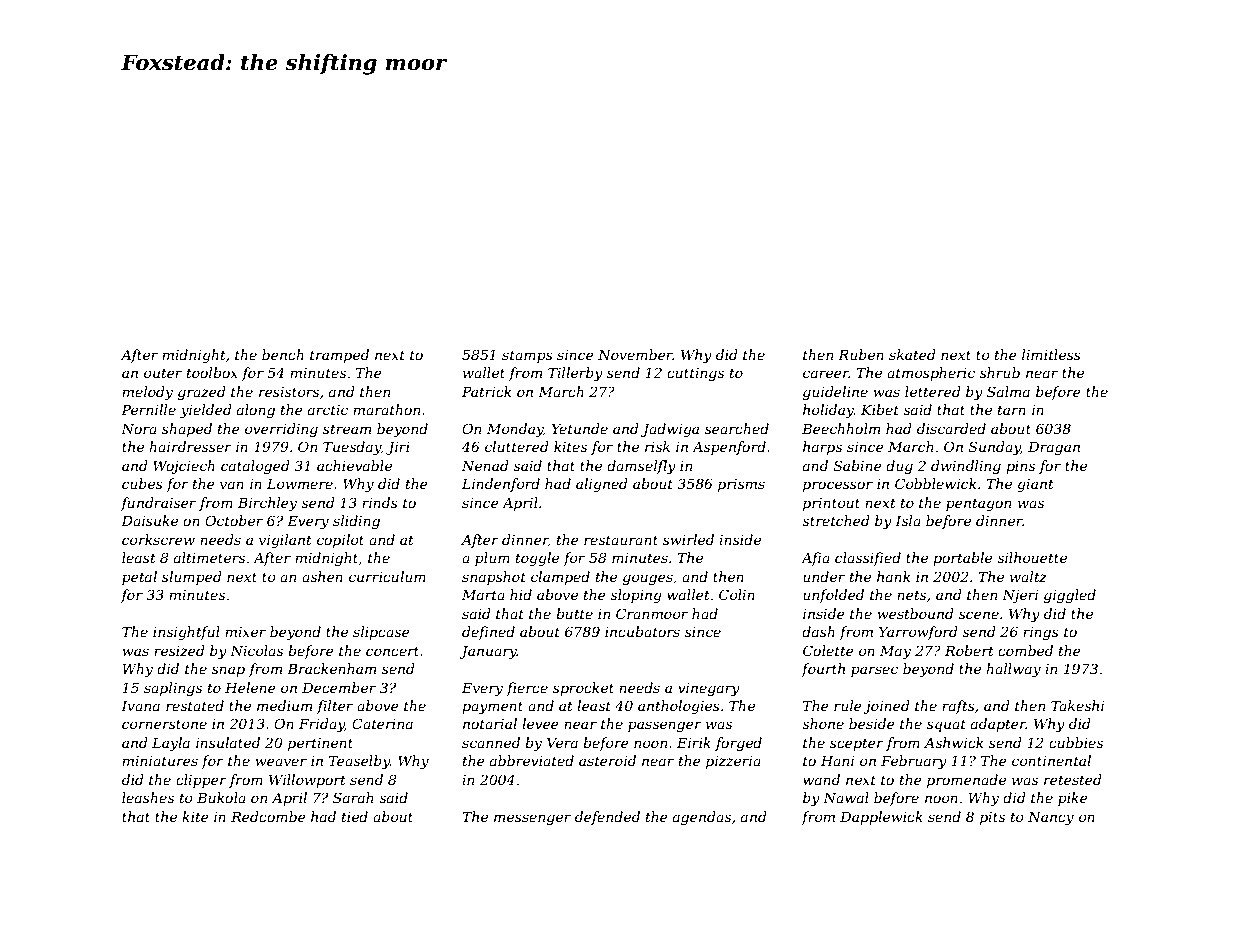 This screenshot has width=1233, height=952. What do you see at coordinates (733, 762) in the screenshot?
I see `pizzeria` at bounding box center [733, 762].
